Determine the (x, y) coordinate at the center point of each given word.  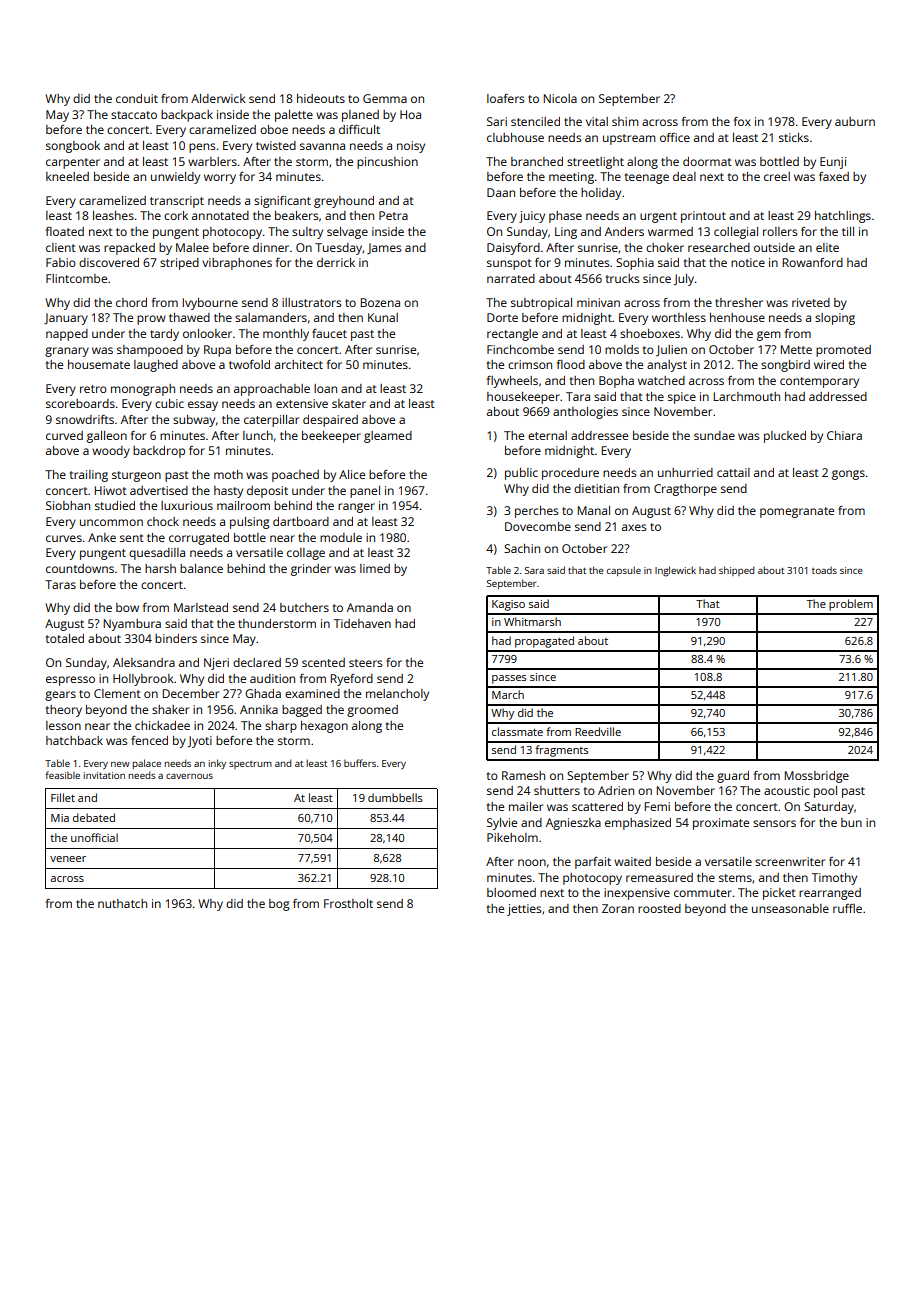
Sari (497, 121)
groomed (372, 711)
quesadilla (157, 554)
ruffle (847, 908)
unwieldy (175, 178)
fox (742, 121)
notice (748, 262)
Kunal (383, 317)
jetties (524, 910)
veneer (68, 859)
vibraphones (237, 264)
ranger (356, 508)
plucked (785, 437)
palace (146, 764)
